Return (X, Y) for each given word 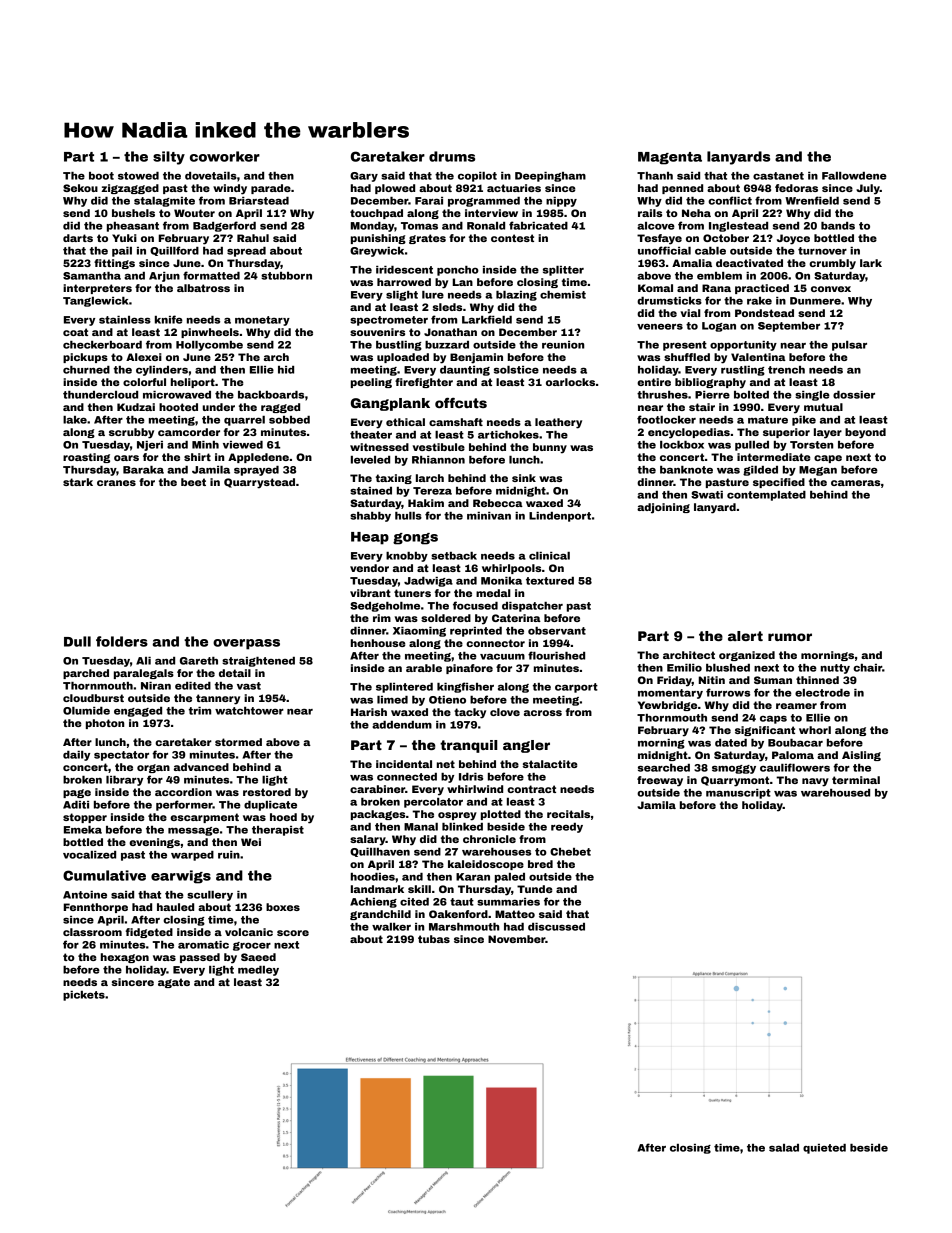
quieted (824, 1149)
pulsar (849, 346)
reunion (563, 345)
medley (258, 971)
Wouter (194, 213)
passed (200, 958)
